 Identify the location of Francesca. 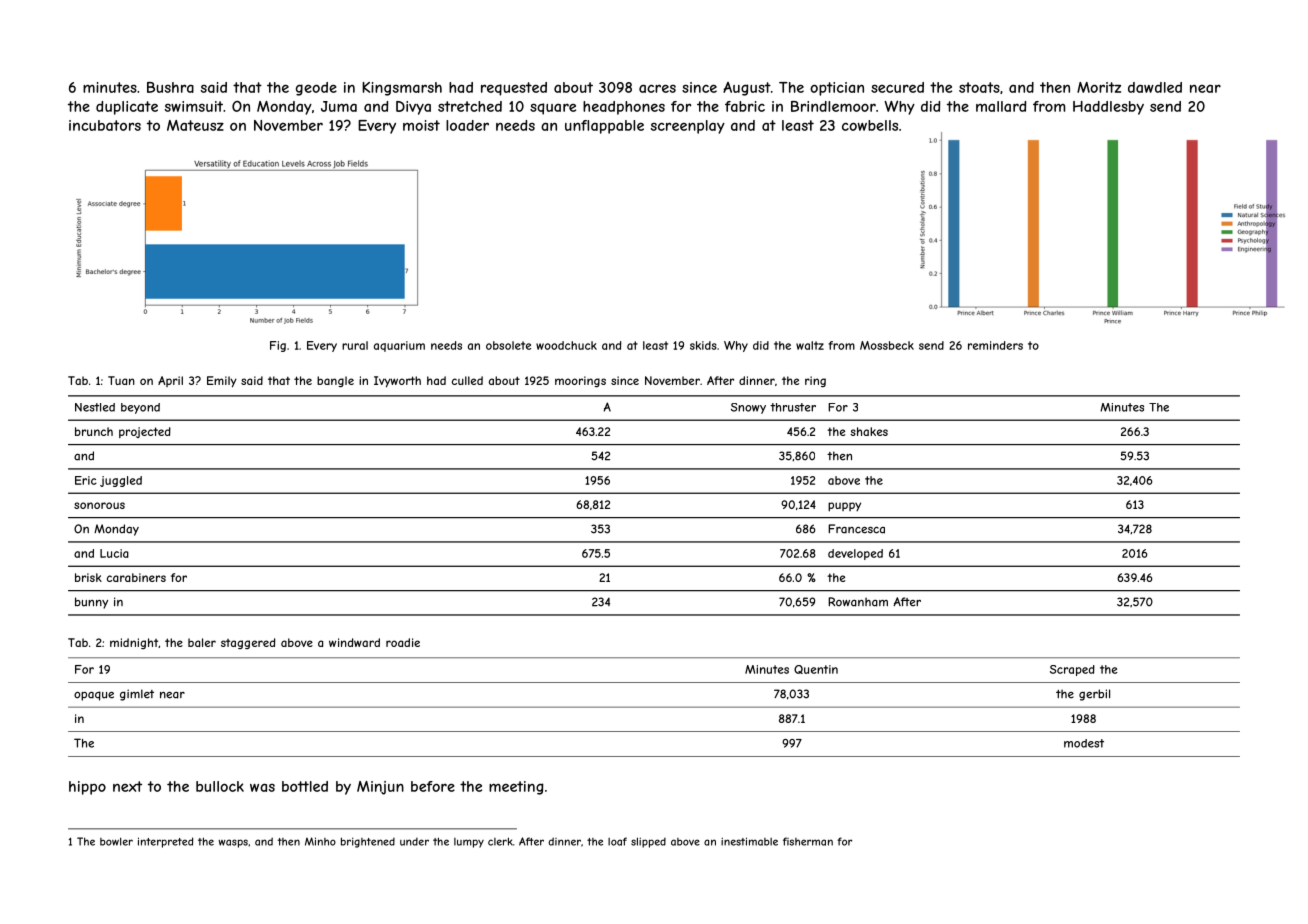
(856, 529).
